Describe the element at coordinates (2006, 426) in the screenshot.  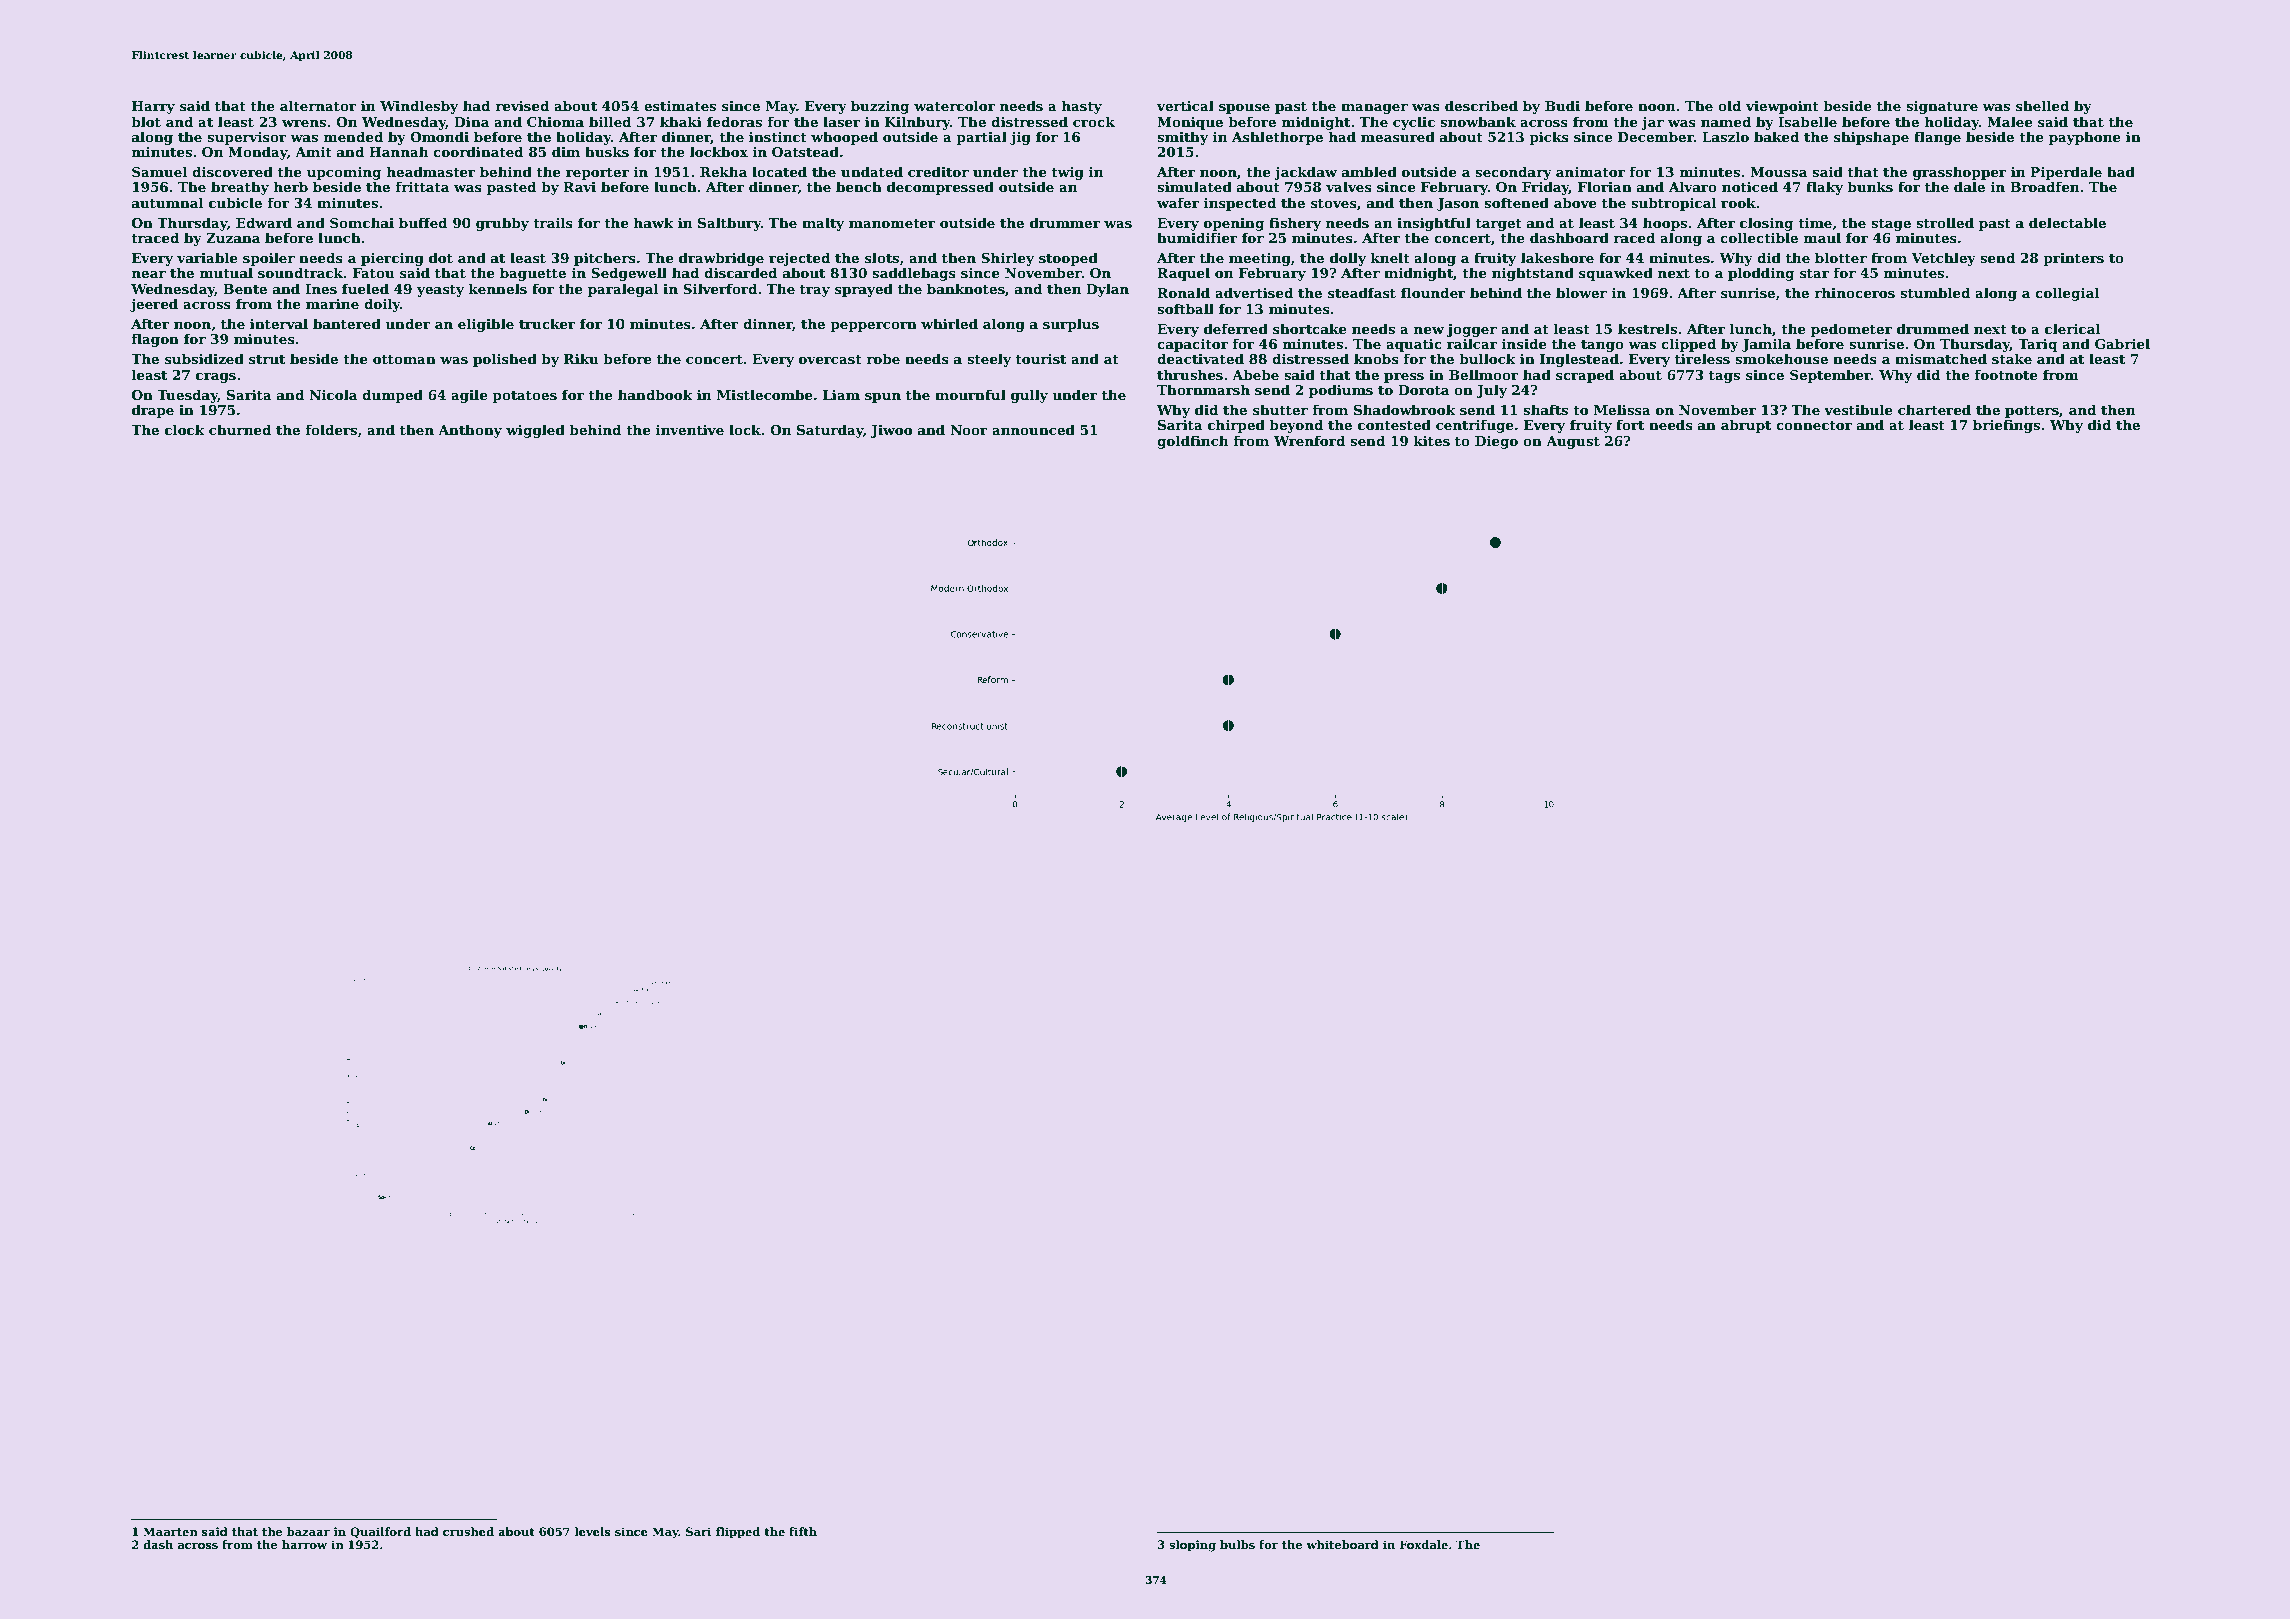
I see `briefings` at that location.
